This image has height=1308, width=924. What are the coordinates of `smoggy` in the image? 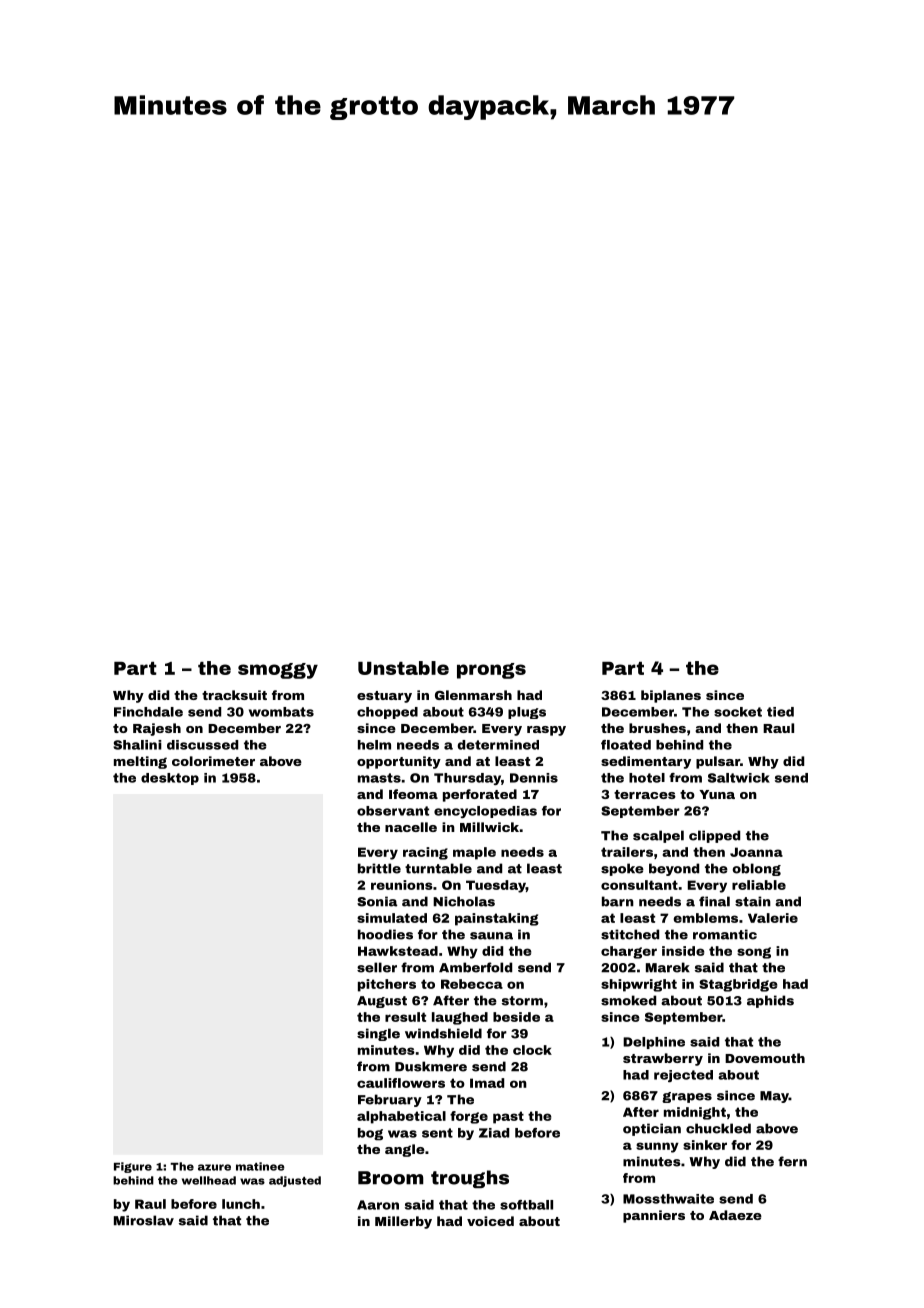 It's located at (278, 671).
